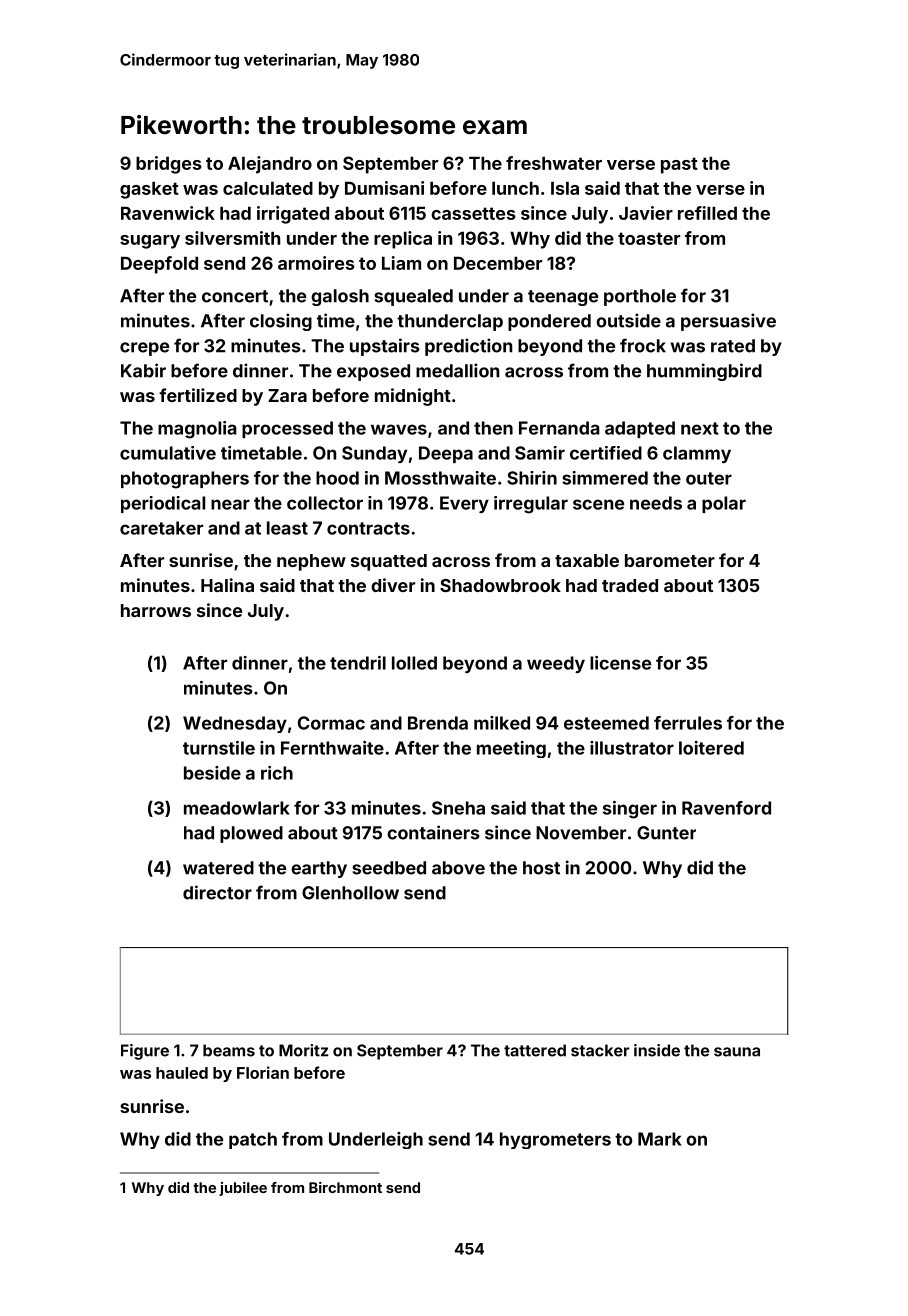  What do you see at coordinates (144, 349) in the page?
I see `crepe` at bounding box center [144, 349].
